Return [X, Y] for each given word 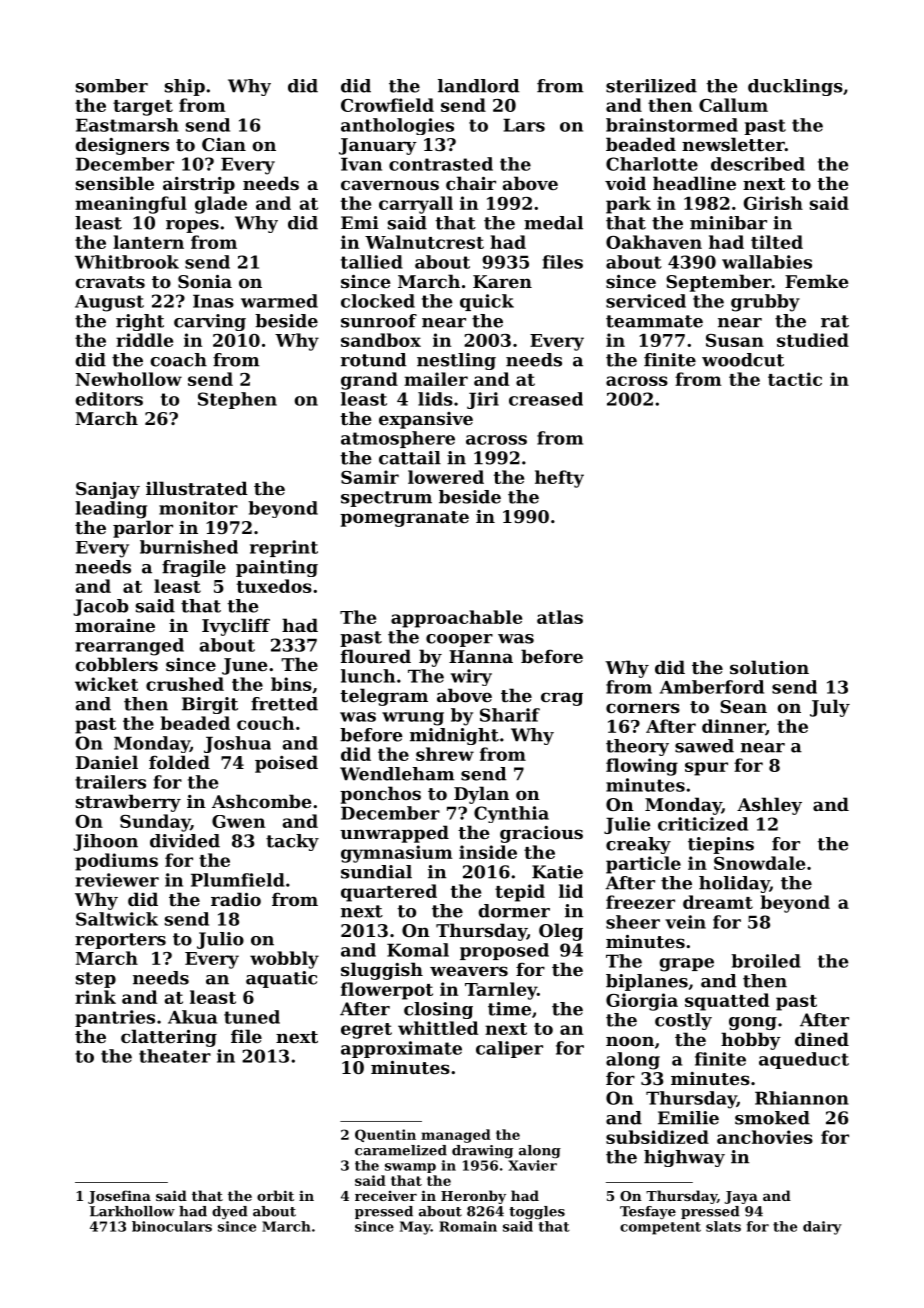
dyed [230, 1213]
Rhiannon [802, 1098]
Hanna [481, 656]
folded [179, 762]
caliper [509, 1049]
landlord [478, 86]
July [830, 708]
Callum [733, 105]
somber [112, 86]
